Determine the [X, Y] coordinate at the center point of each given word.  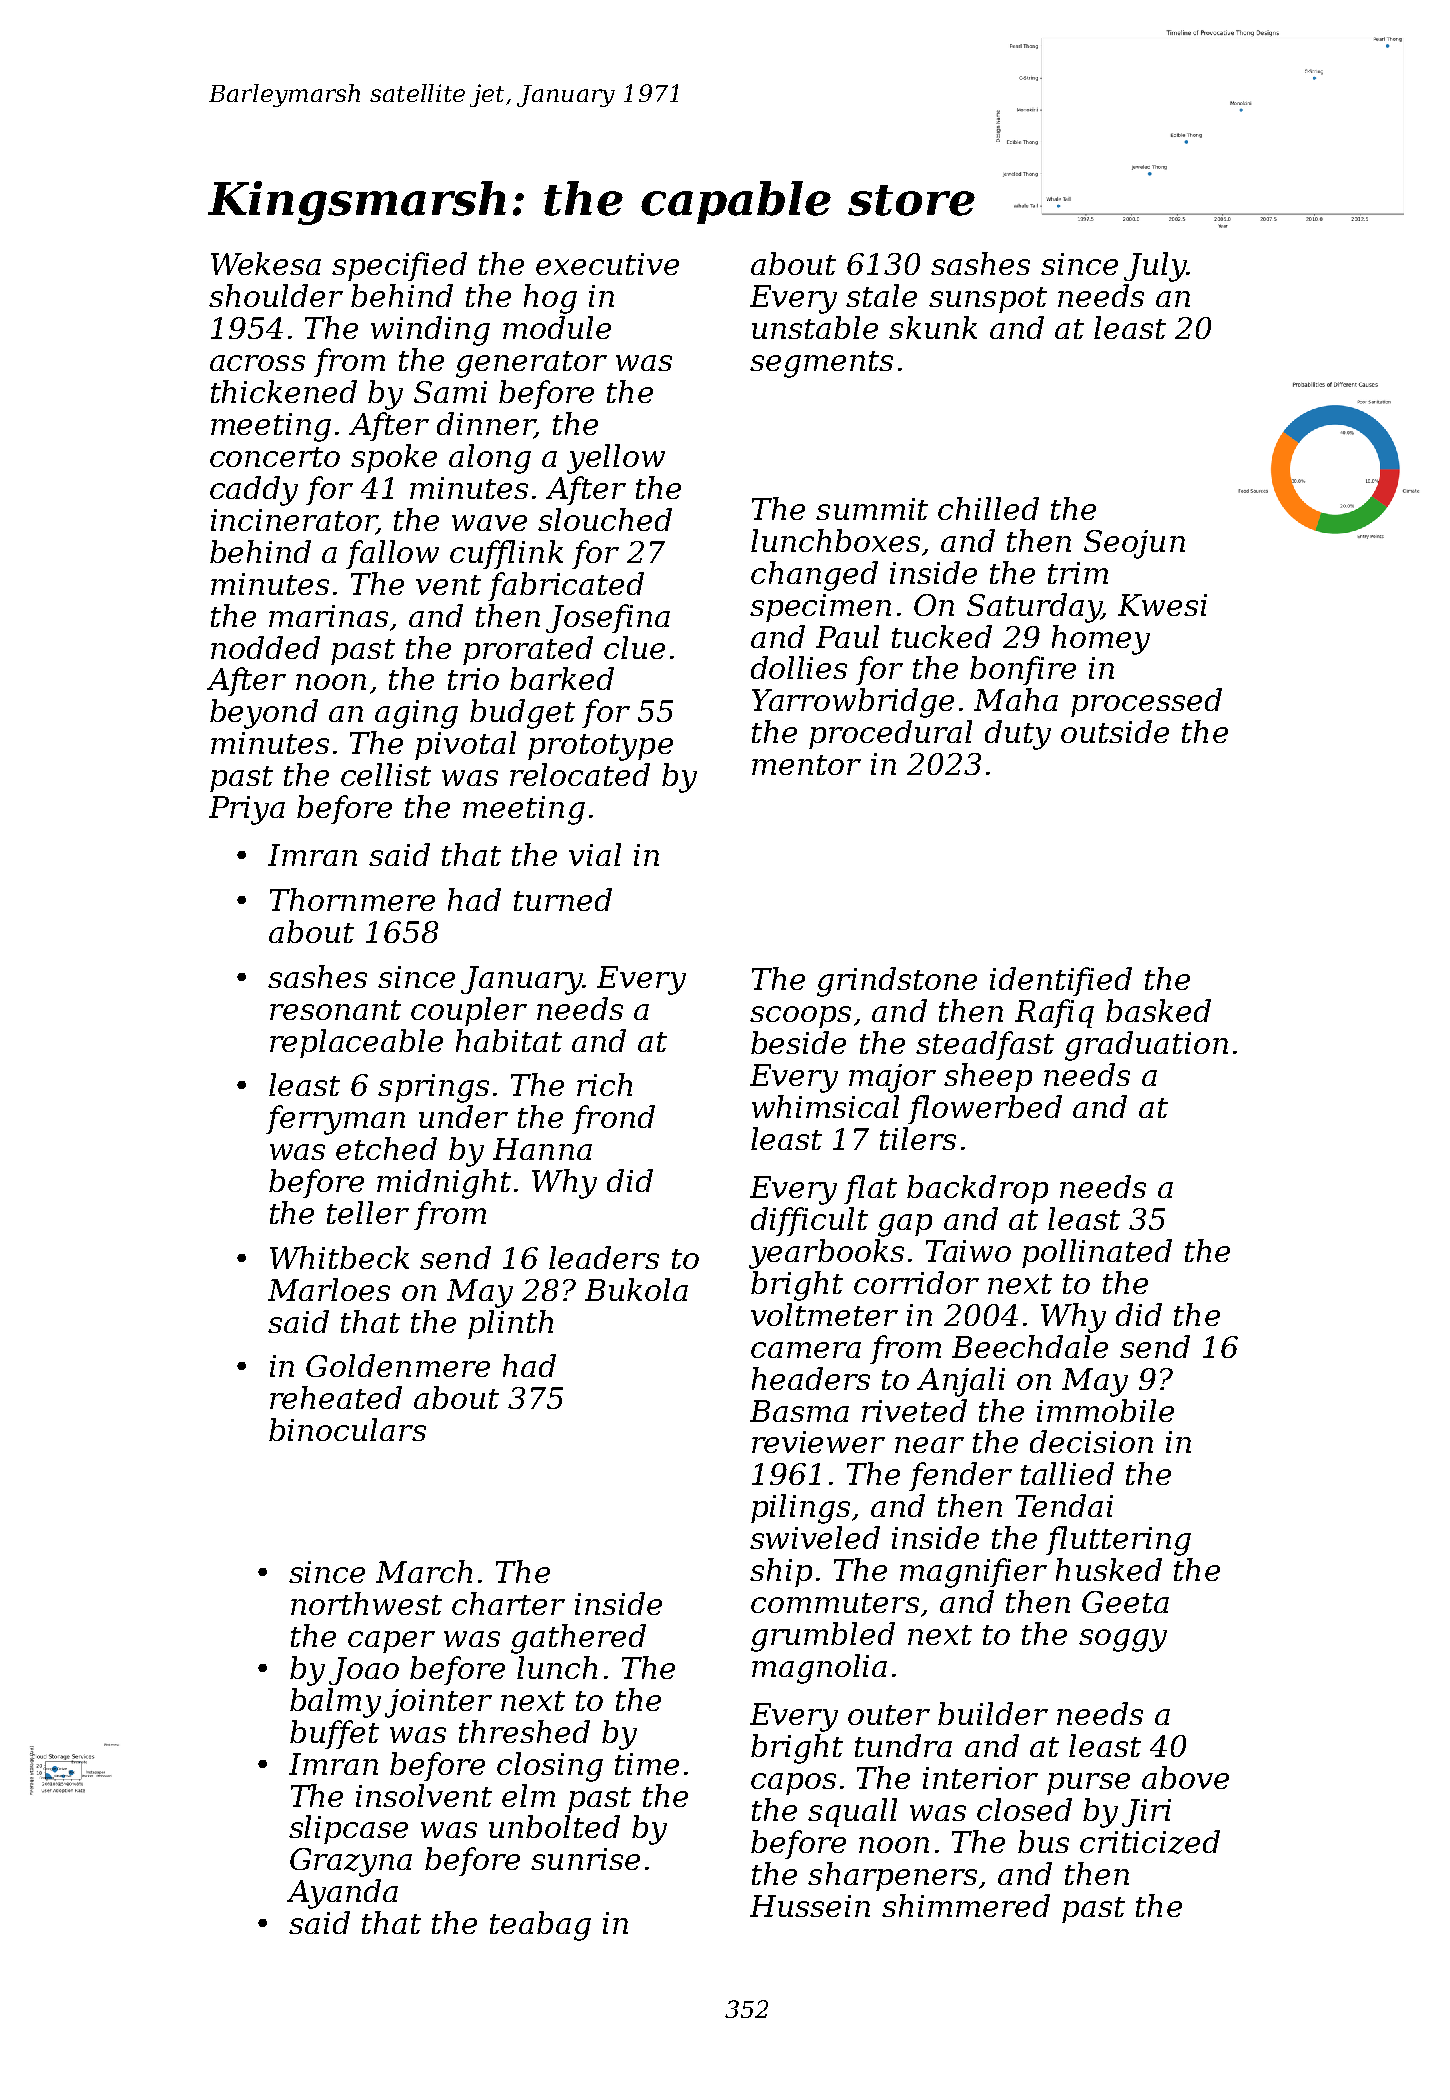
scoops [800, 1017]
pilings [800, 1509]
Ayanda [342, 1894]
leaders [604, 1257]
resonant [335, 1010]
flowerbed [985, 1109]
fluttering [1118, 1541]
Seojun [1134, 544]
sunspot [988, 300]
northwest [366, 1603]
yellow [616, 459]
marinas [328, 616]
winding [430, 331]
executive [607, 264]
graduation [1146, 1046]
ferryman [335, 1120]
